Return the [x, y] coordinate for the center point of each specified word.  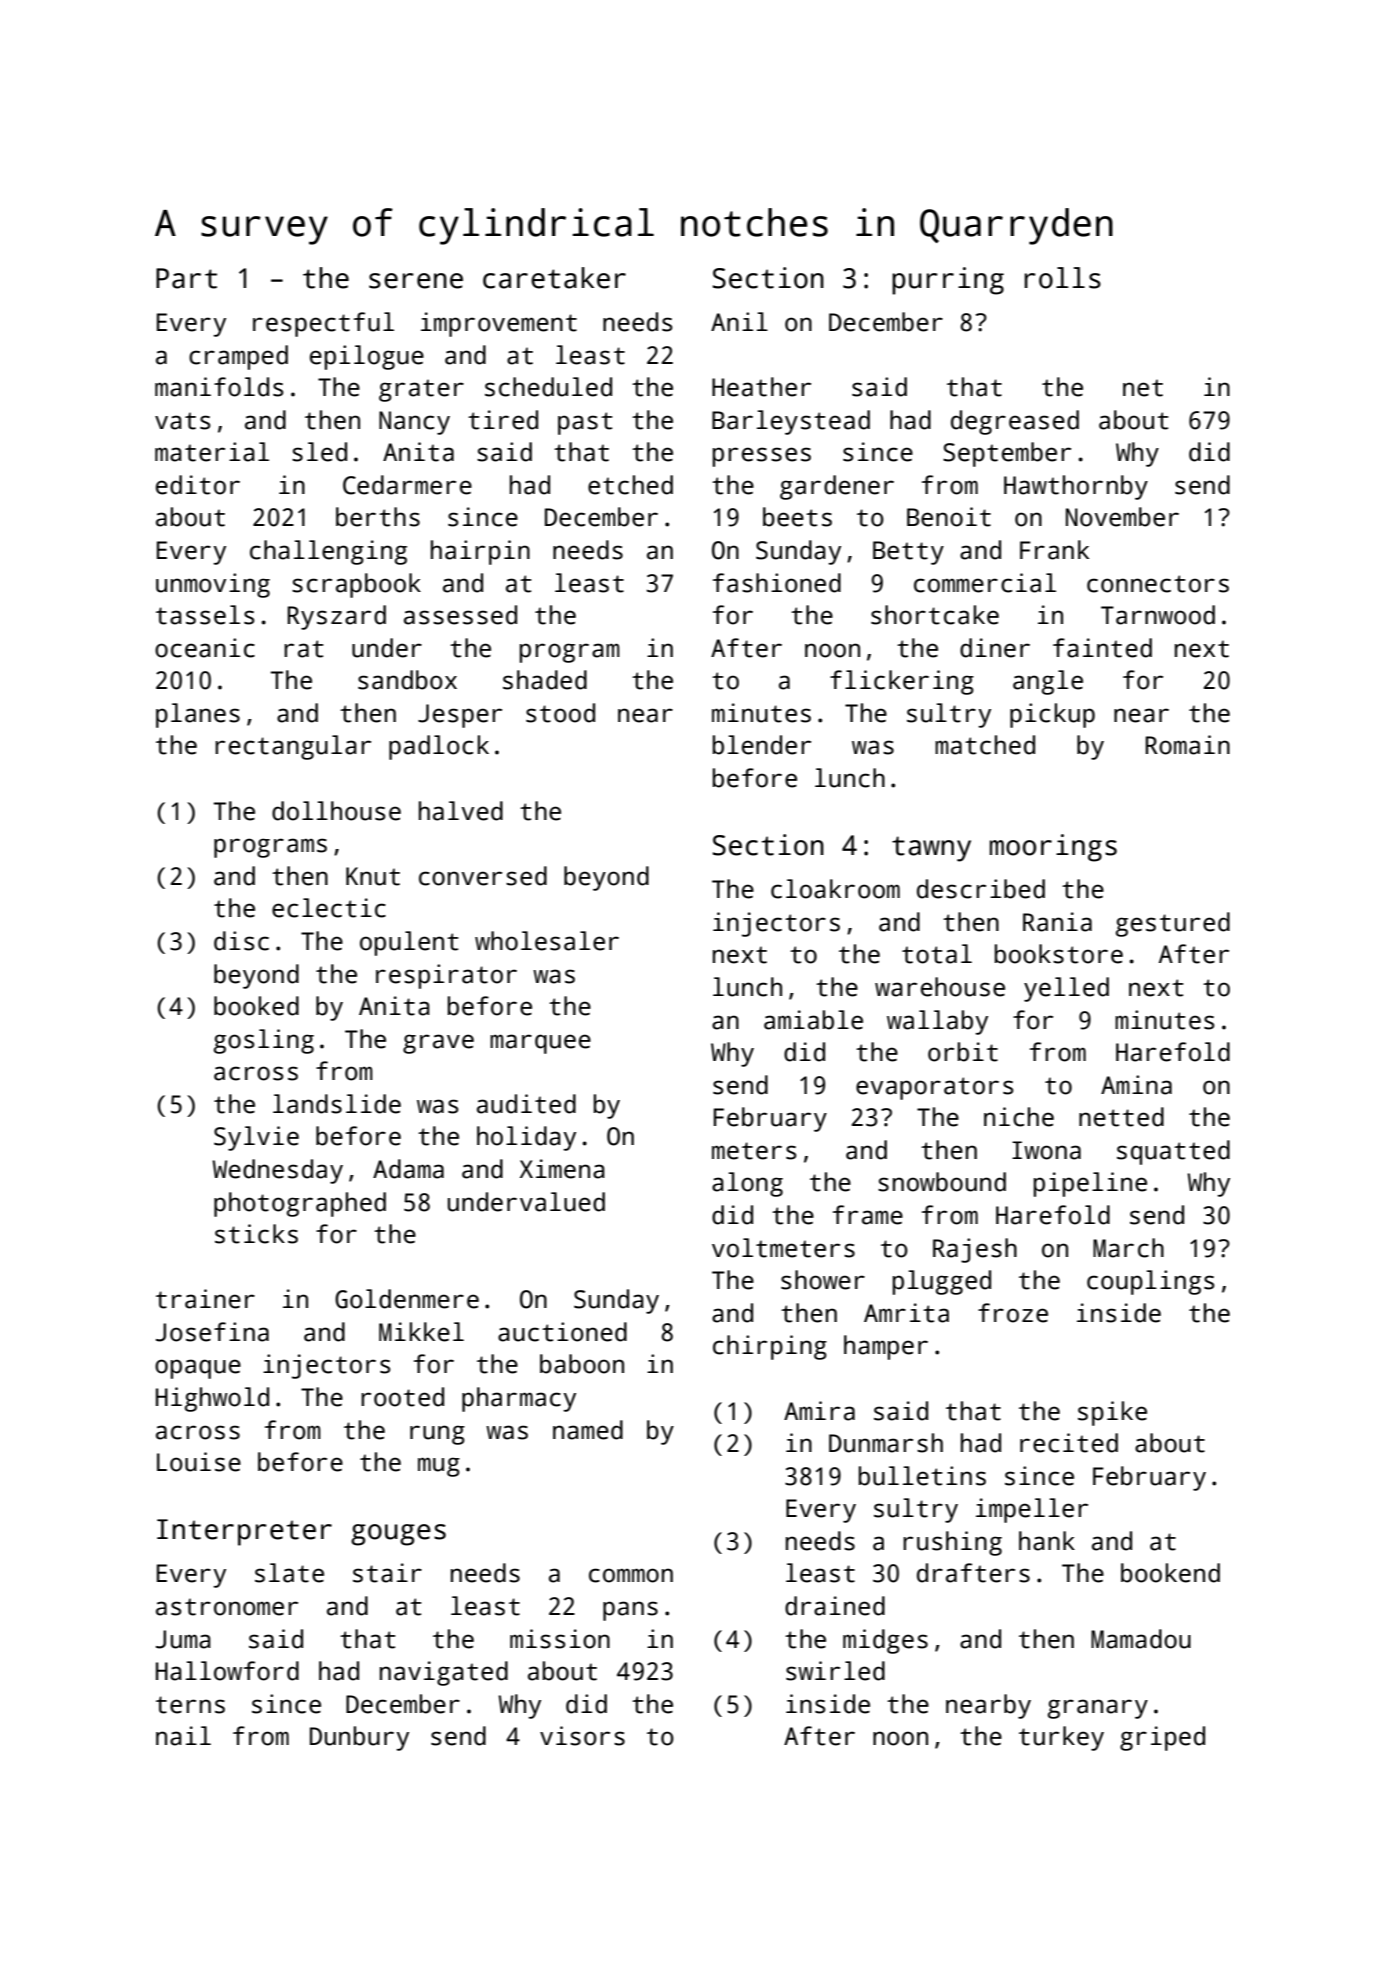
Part [186, 278]
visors [582, 1736]
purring [948, 281]
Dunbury [359, 1738]
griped [1162, 1738]
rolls [1062, 278]
